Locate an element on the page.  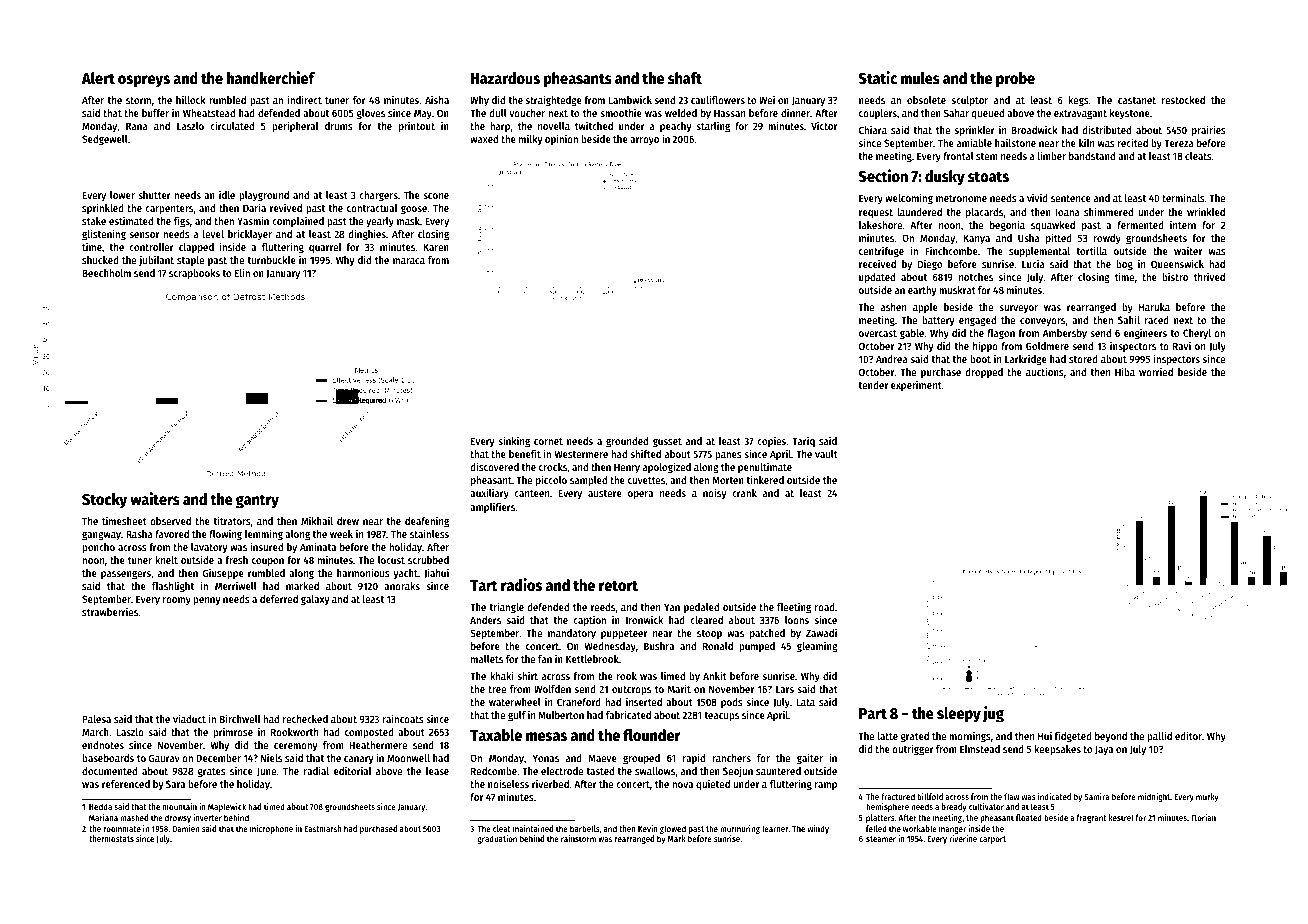
microphone is located at coordinates (271, 829).
